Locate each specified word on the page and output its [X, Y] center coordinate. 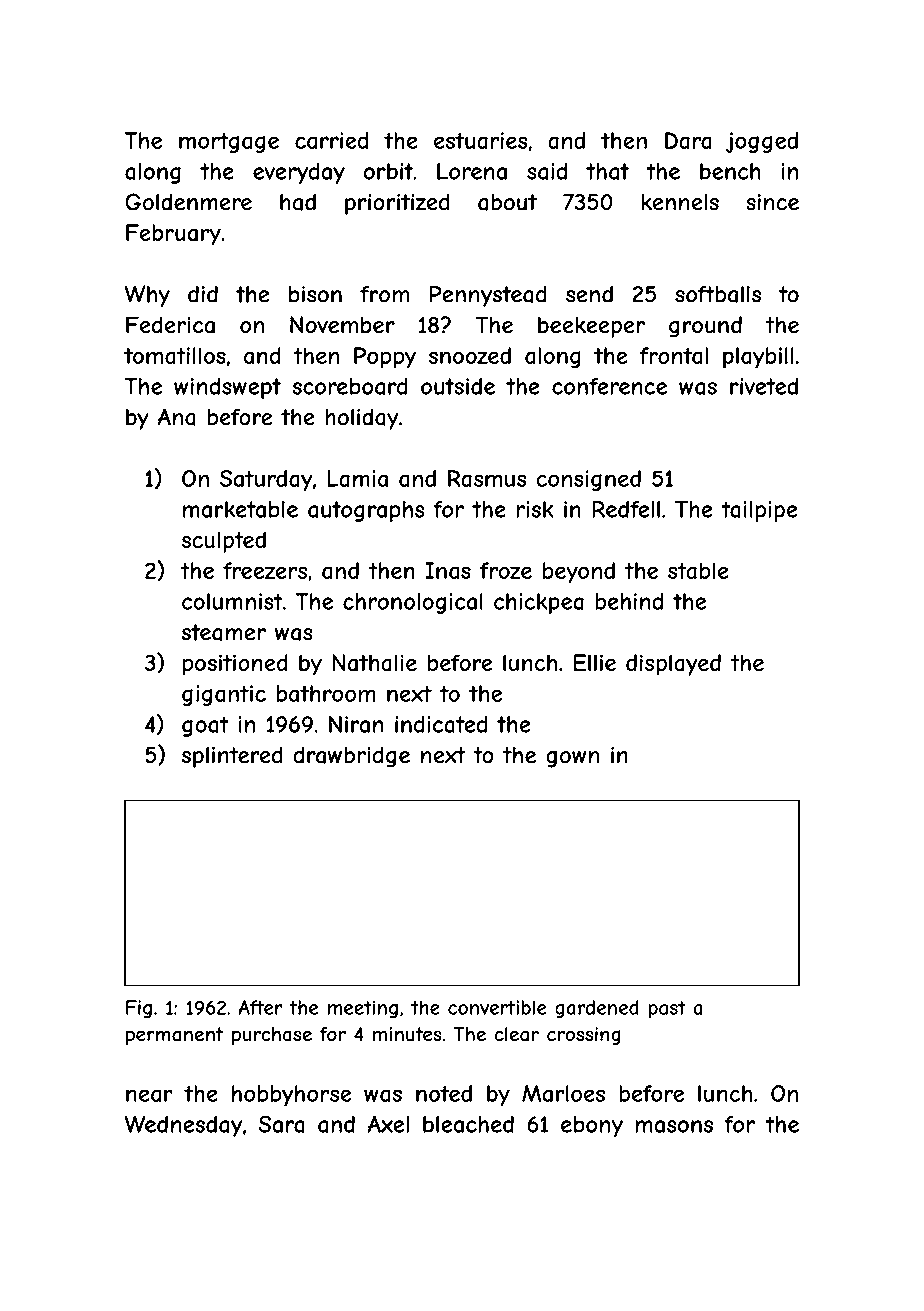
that [607, 171]
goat [205, 726]
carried [332, 140]
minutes [407, 1034]
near [149, 1095]
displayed [673, 665]
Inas [448, 570]
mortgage [229, 143]
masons [674, 1126]
